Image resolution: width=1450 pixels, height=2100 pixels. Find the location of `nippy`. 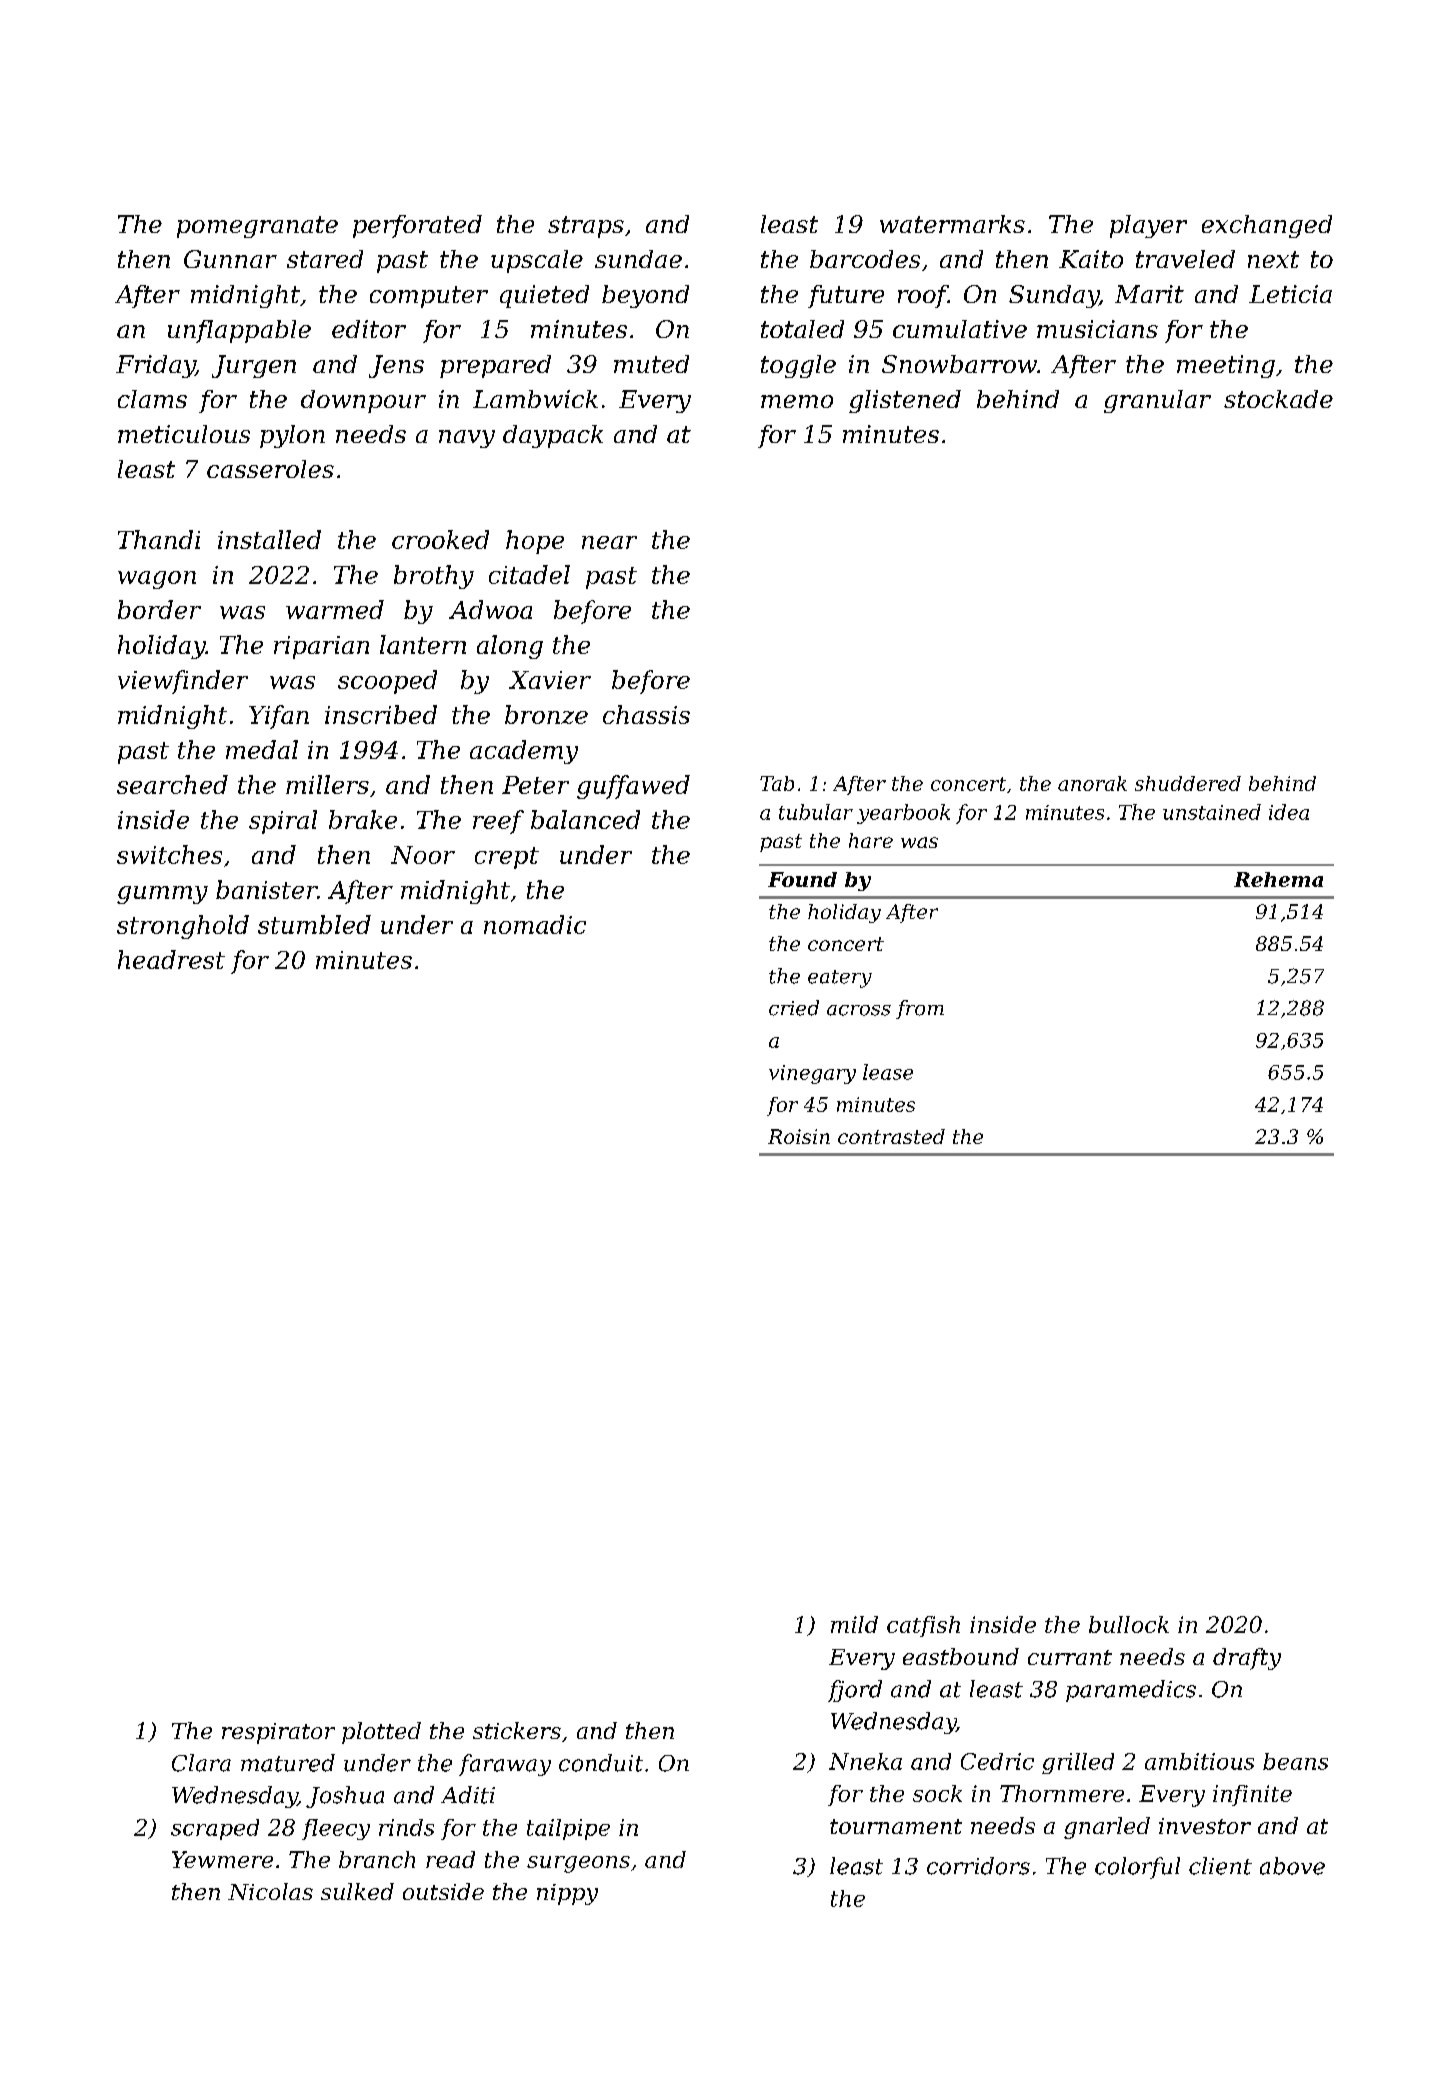

nippy is located at coordinates (567, 1894).
